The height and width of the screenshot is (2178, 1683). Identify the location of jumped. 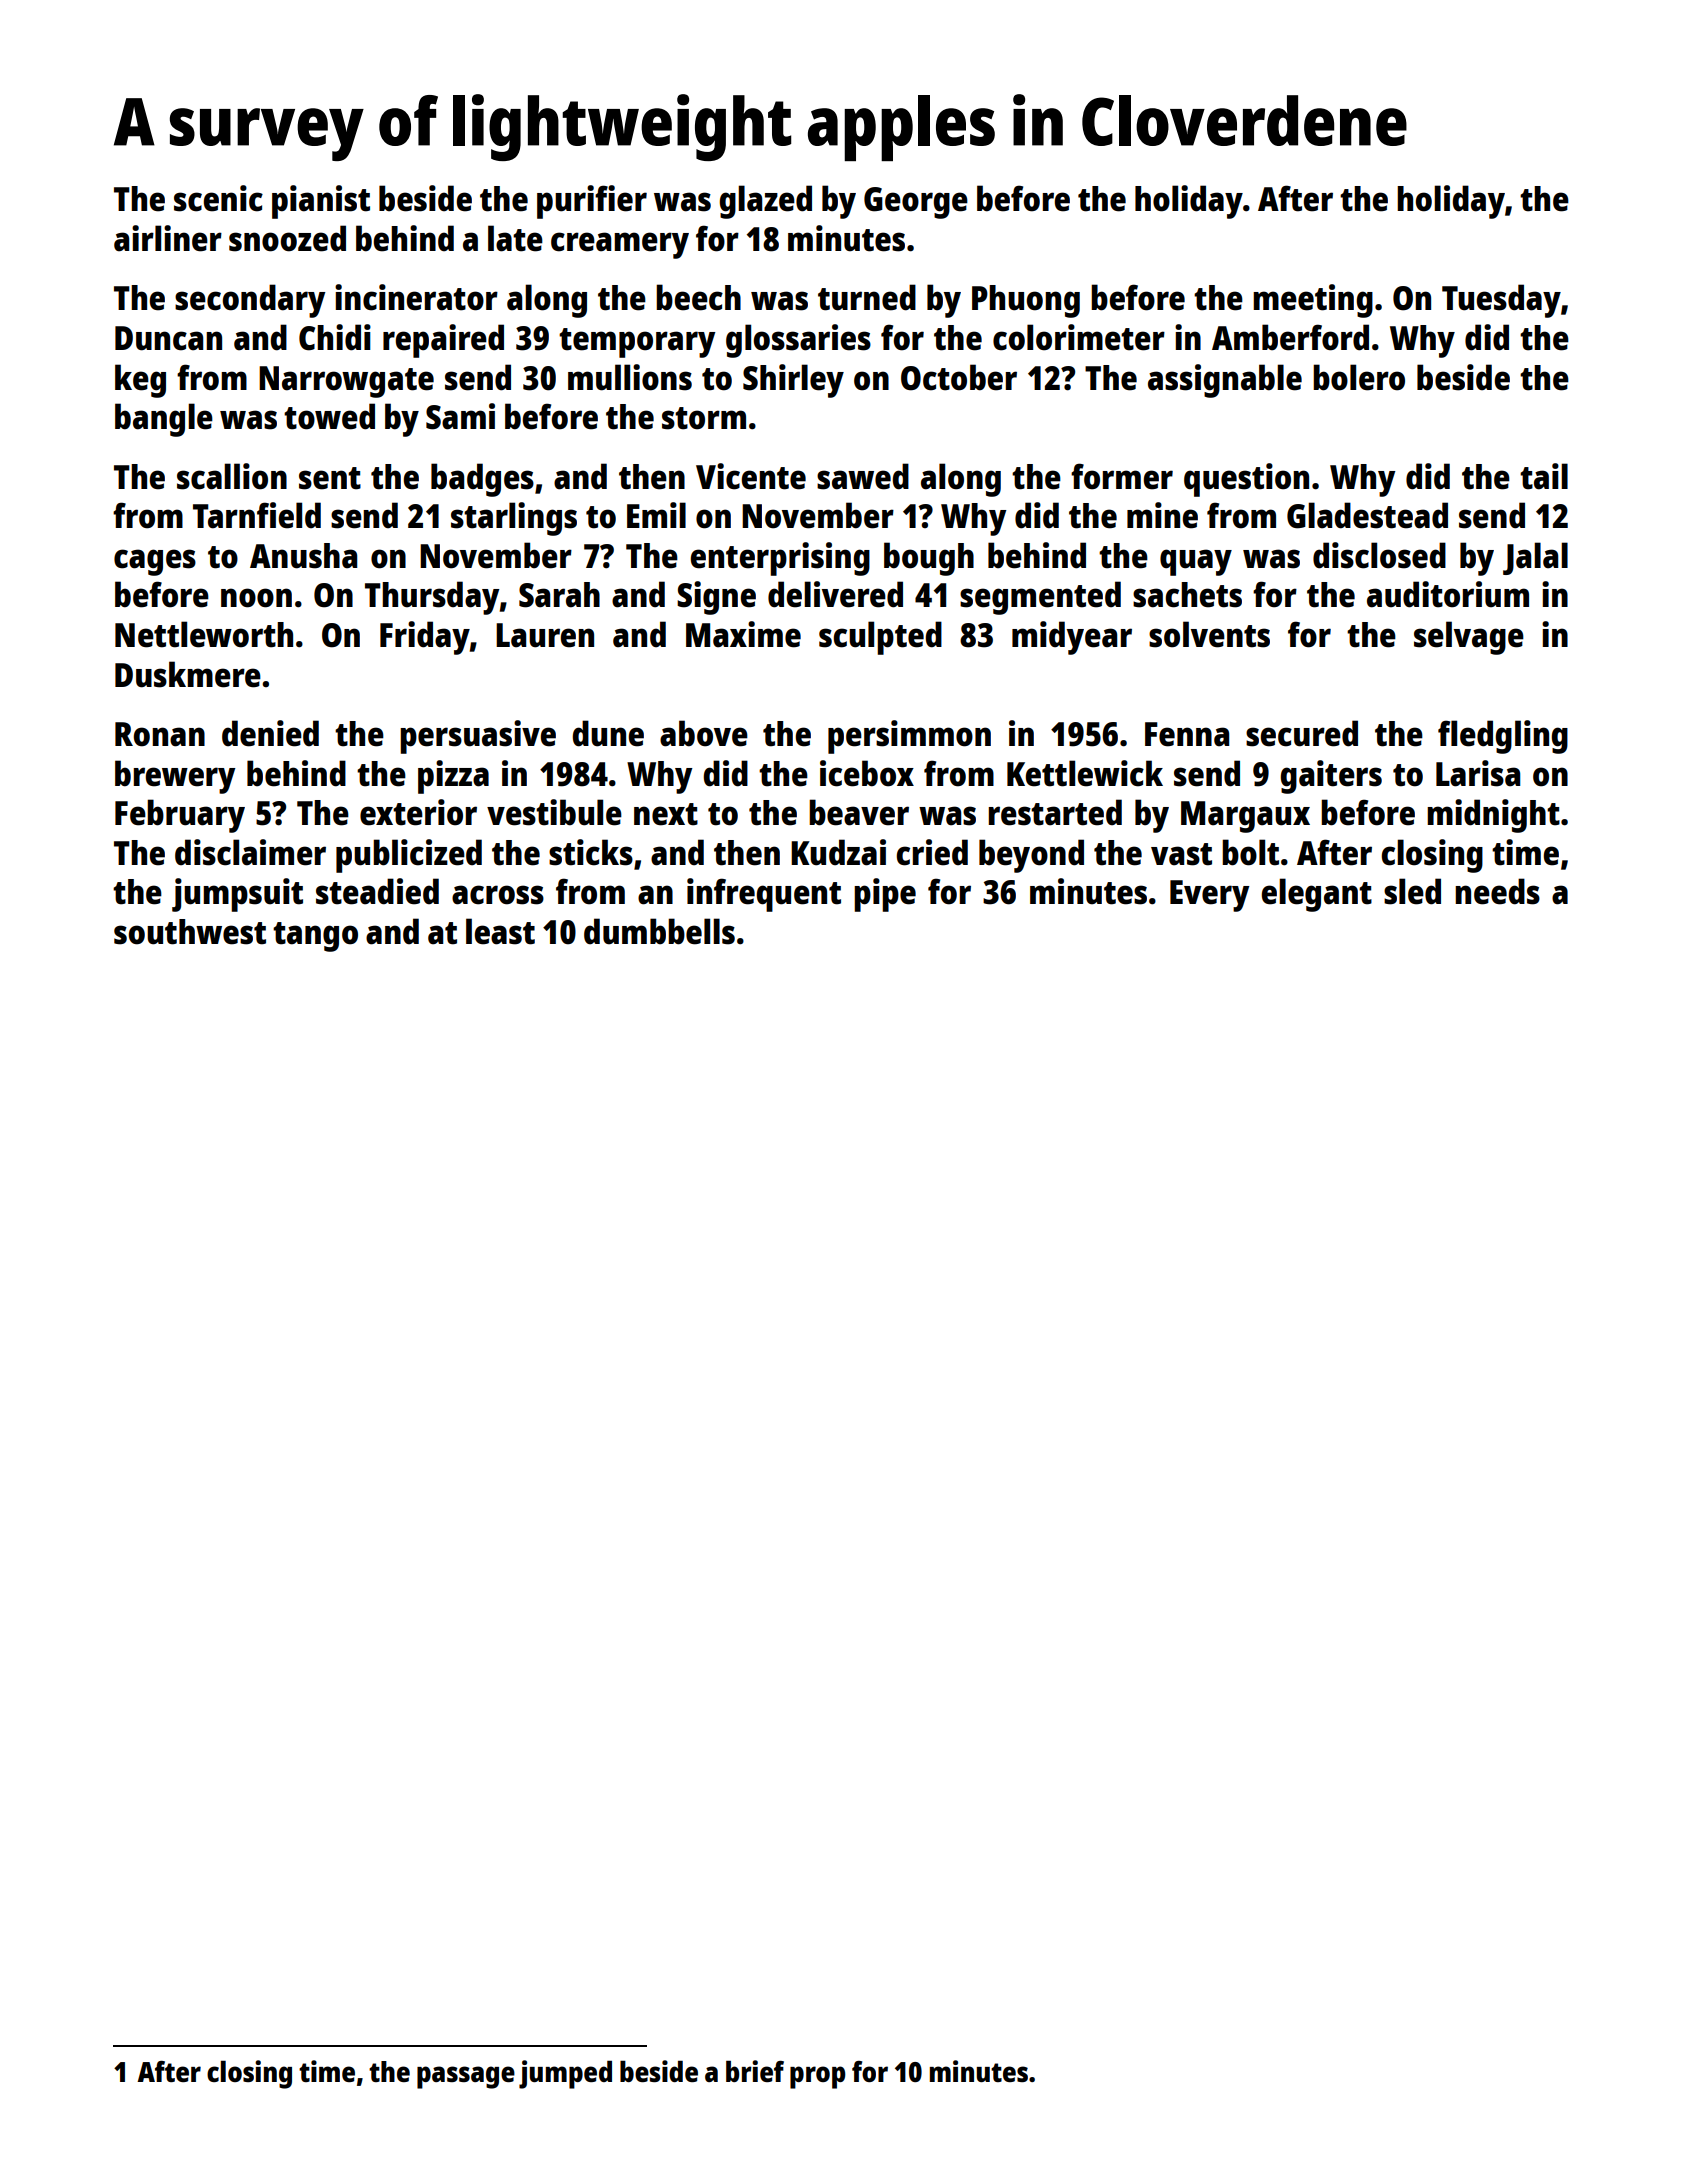
(565, 2074).
